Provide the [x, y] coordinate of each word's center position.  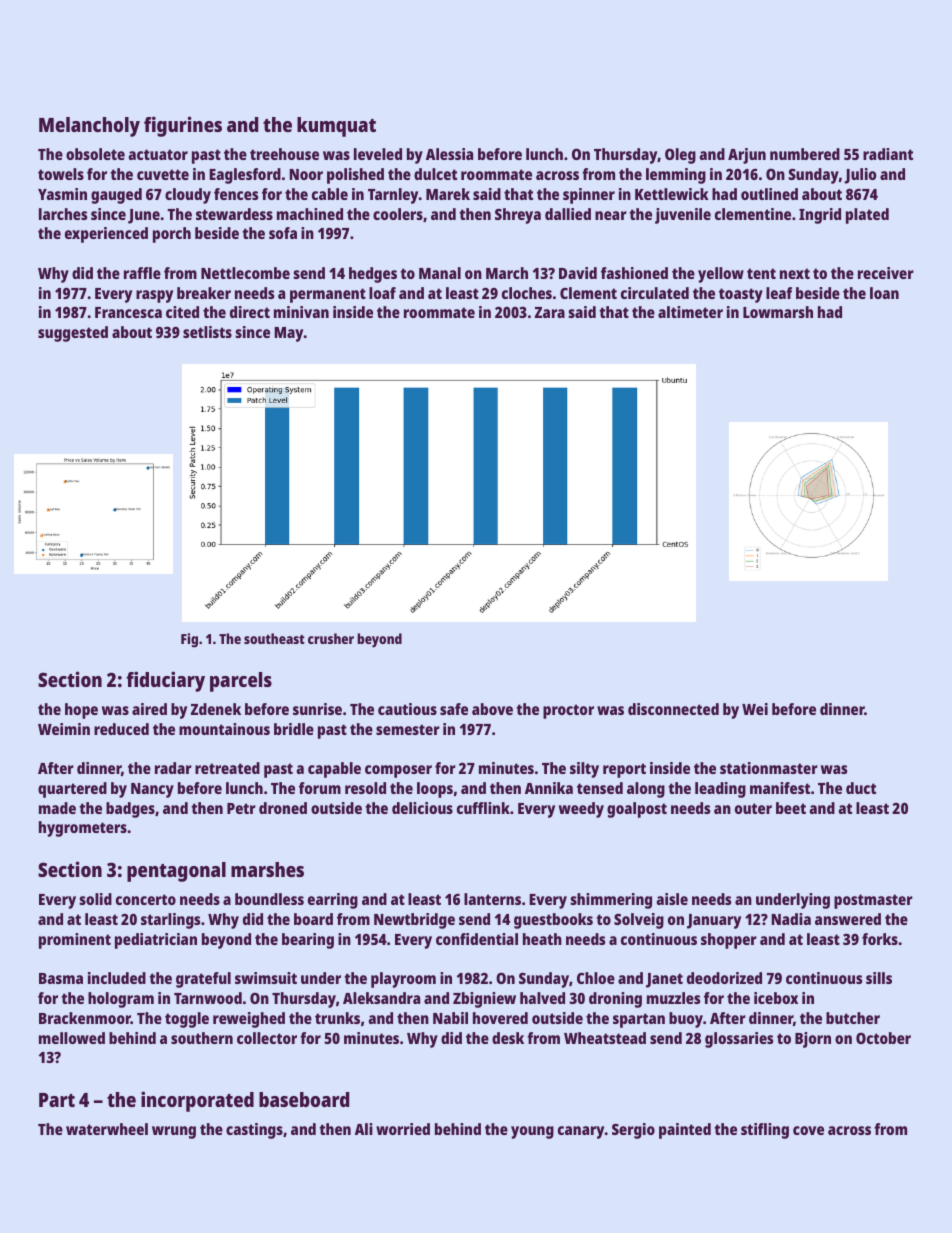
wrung [174, 1132]
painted [685, 1131]
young [532, 1132]
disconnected [673, 709]
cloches [527, 293]
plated [867, 216]
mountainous [224, 729]
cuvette [163, 174]
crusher [331, 638]
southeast [274, 638]
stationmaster [769, 768]
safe [454, 709]
